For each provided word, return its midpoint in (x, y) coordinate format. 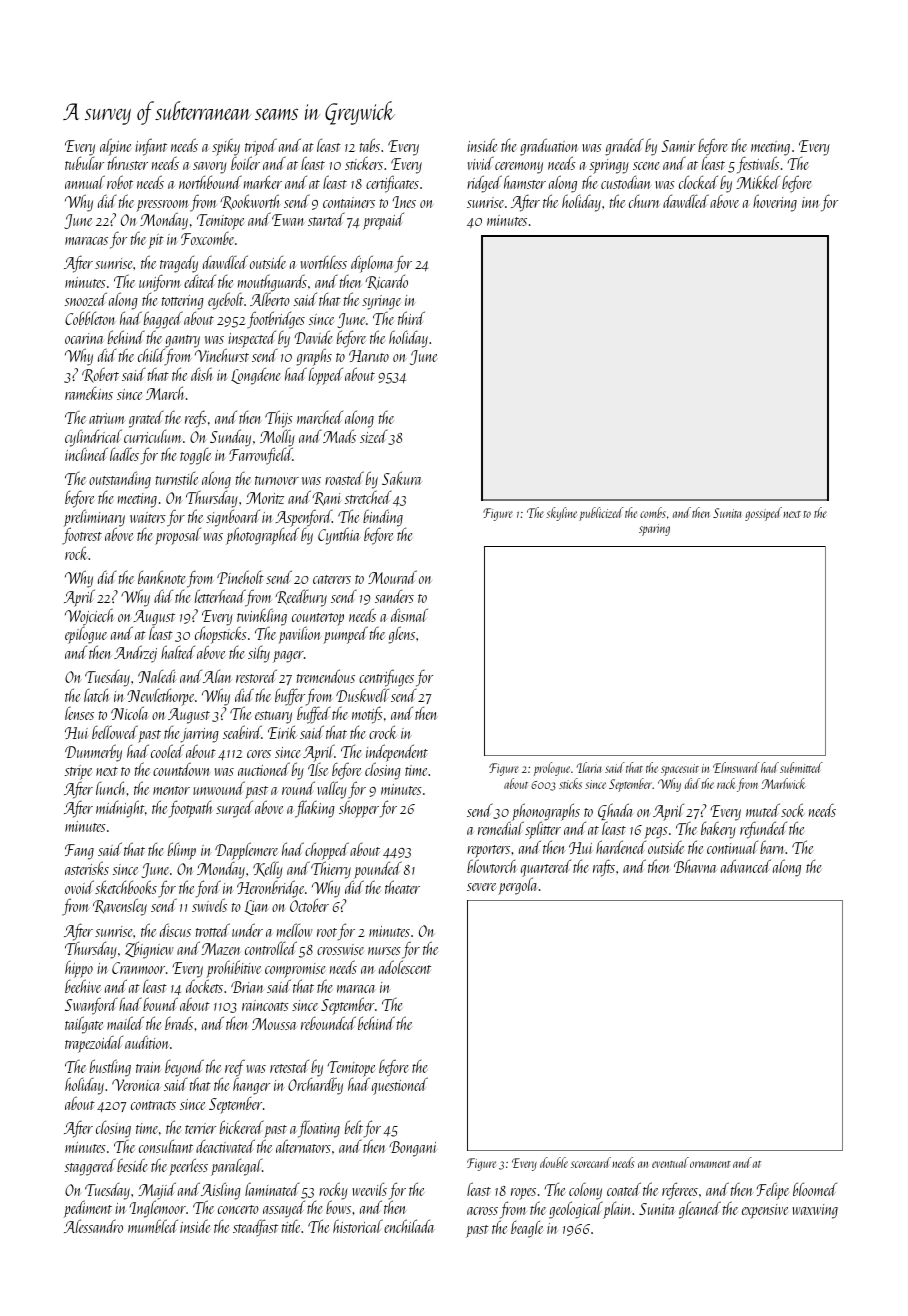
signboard (233, 518)
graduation (549, 147)
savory (210, 168)
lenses (79, 713)
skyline (561, 514)
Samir (678, 146)
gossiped (763, 514)
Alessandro (93, 1226)
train (148, 1067)
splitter (543, 830)
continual (732, 847)
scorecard (591, 1162)
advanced (746, 866)
